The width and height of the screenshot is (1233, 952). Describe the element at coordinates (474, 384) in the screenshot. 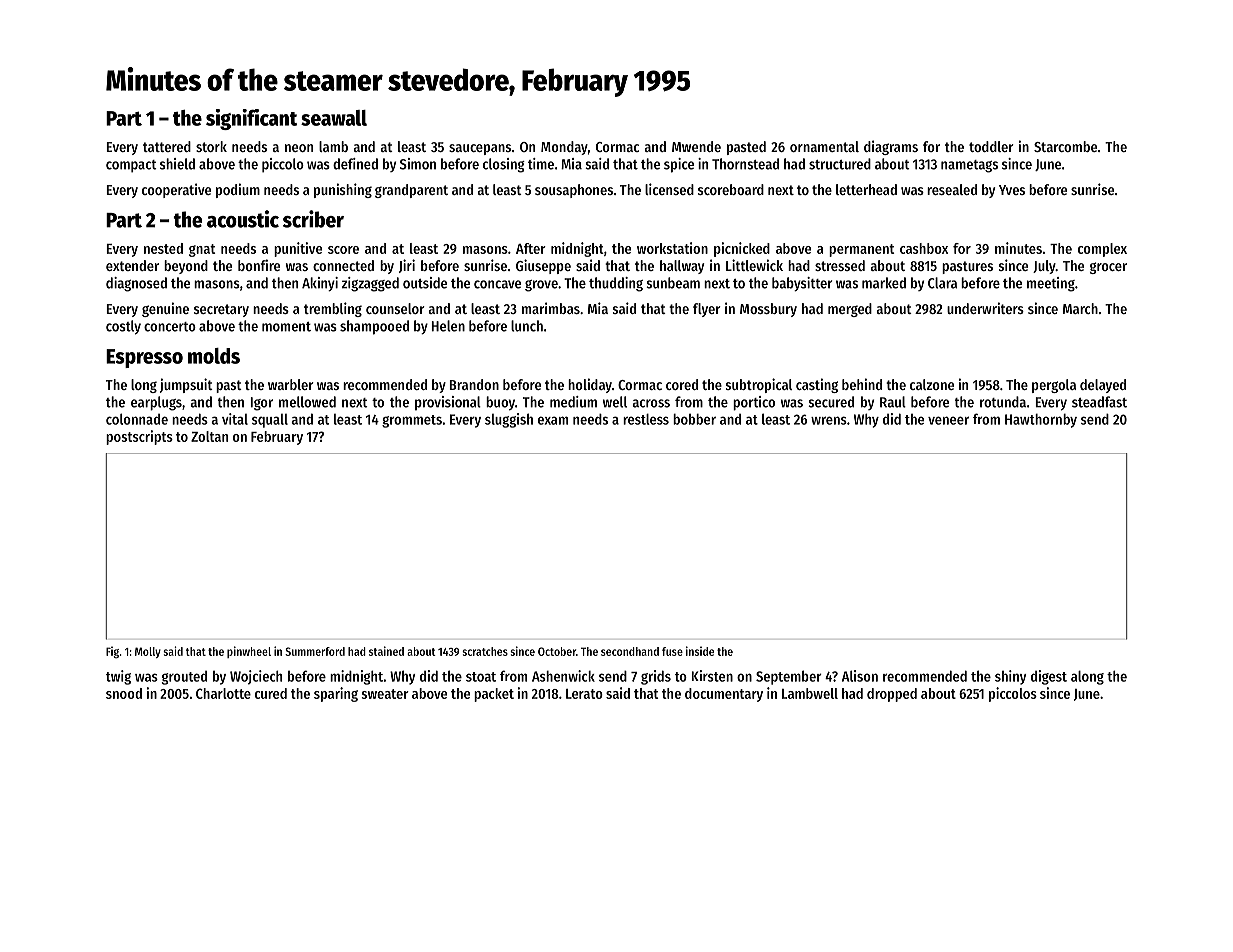

I see `Brandon` at that location.
